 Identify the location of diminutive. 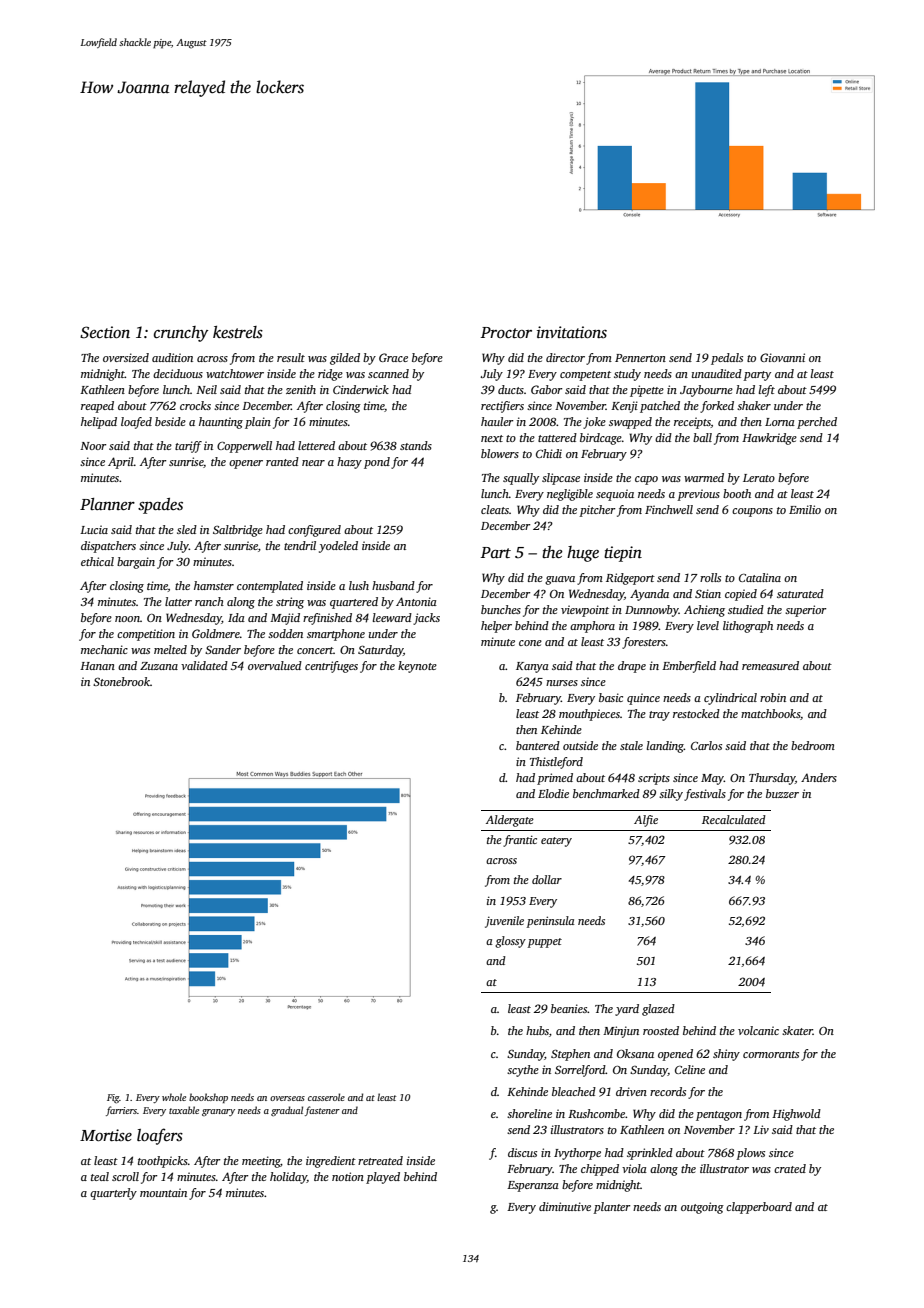
(565, 1206).
